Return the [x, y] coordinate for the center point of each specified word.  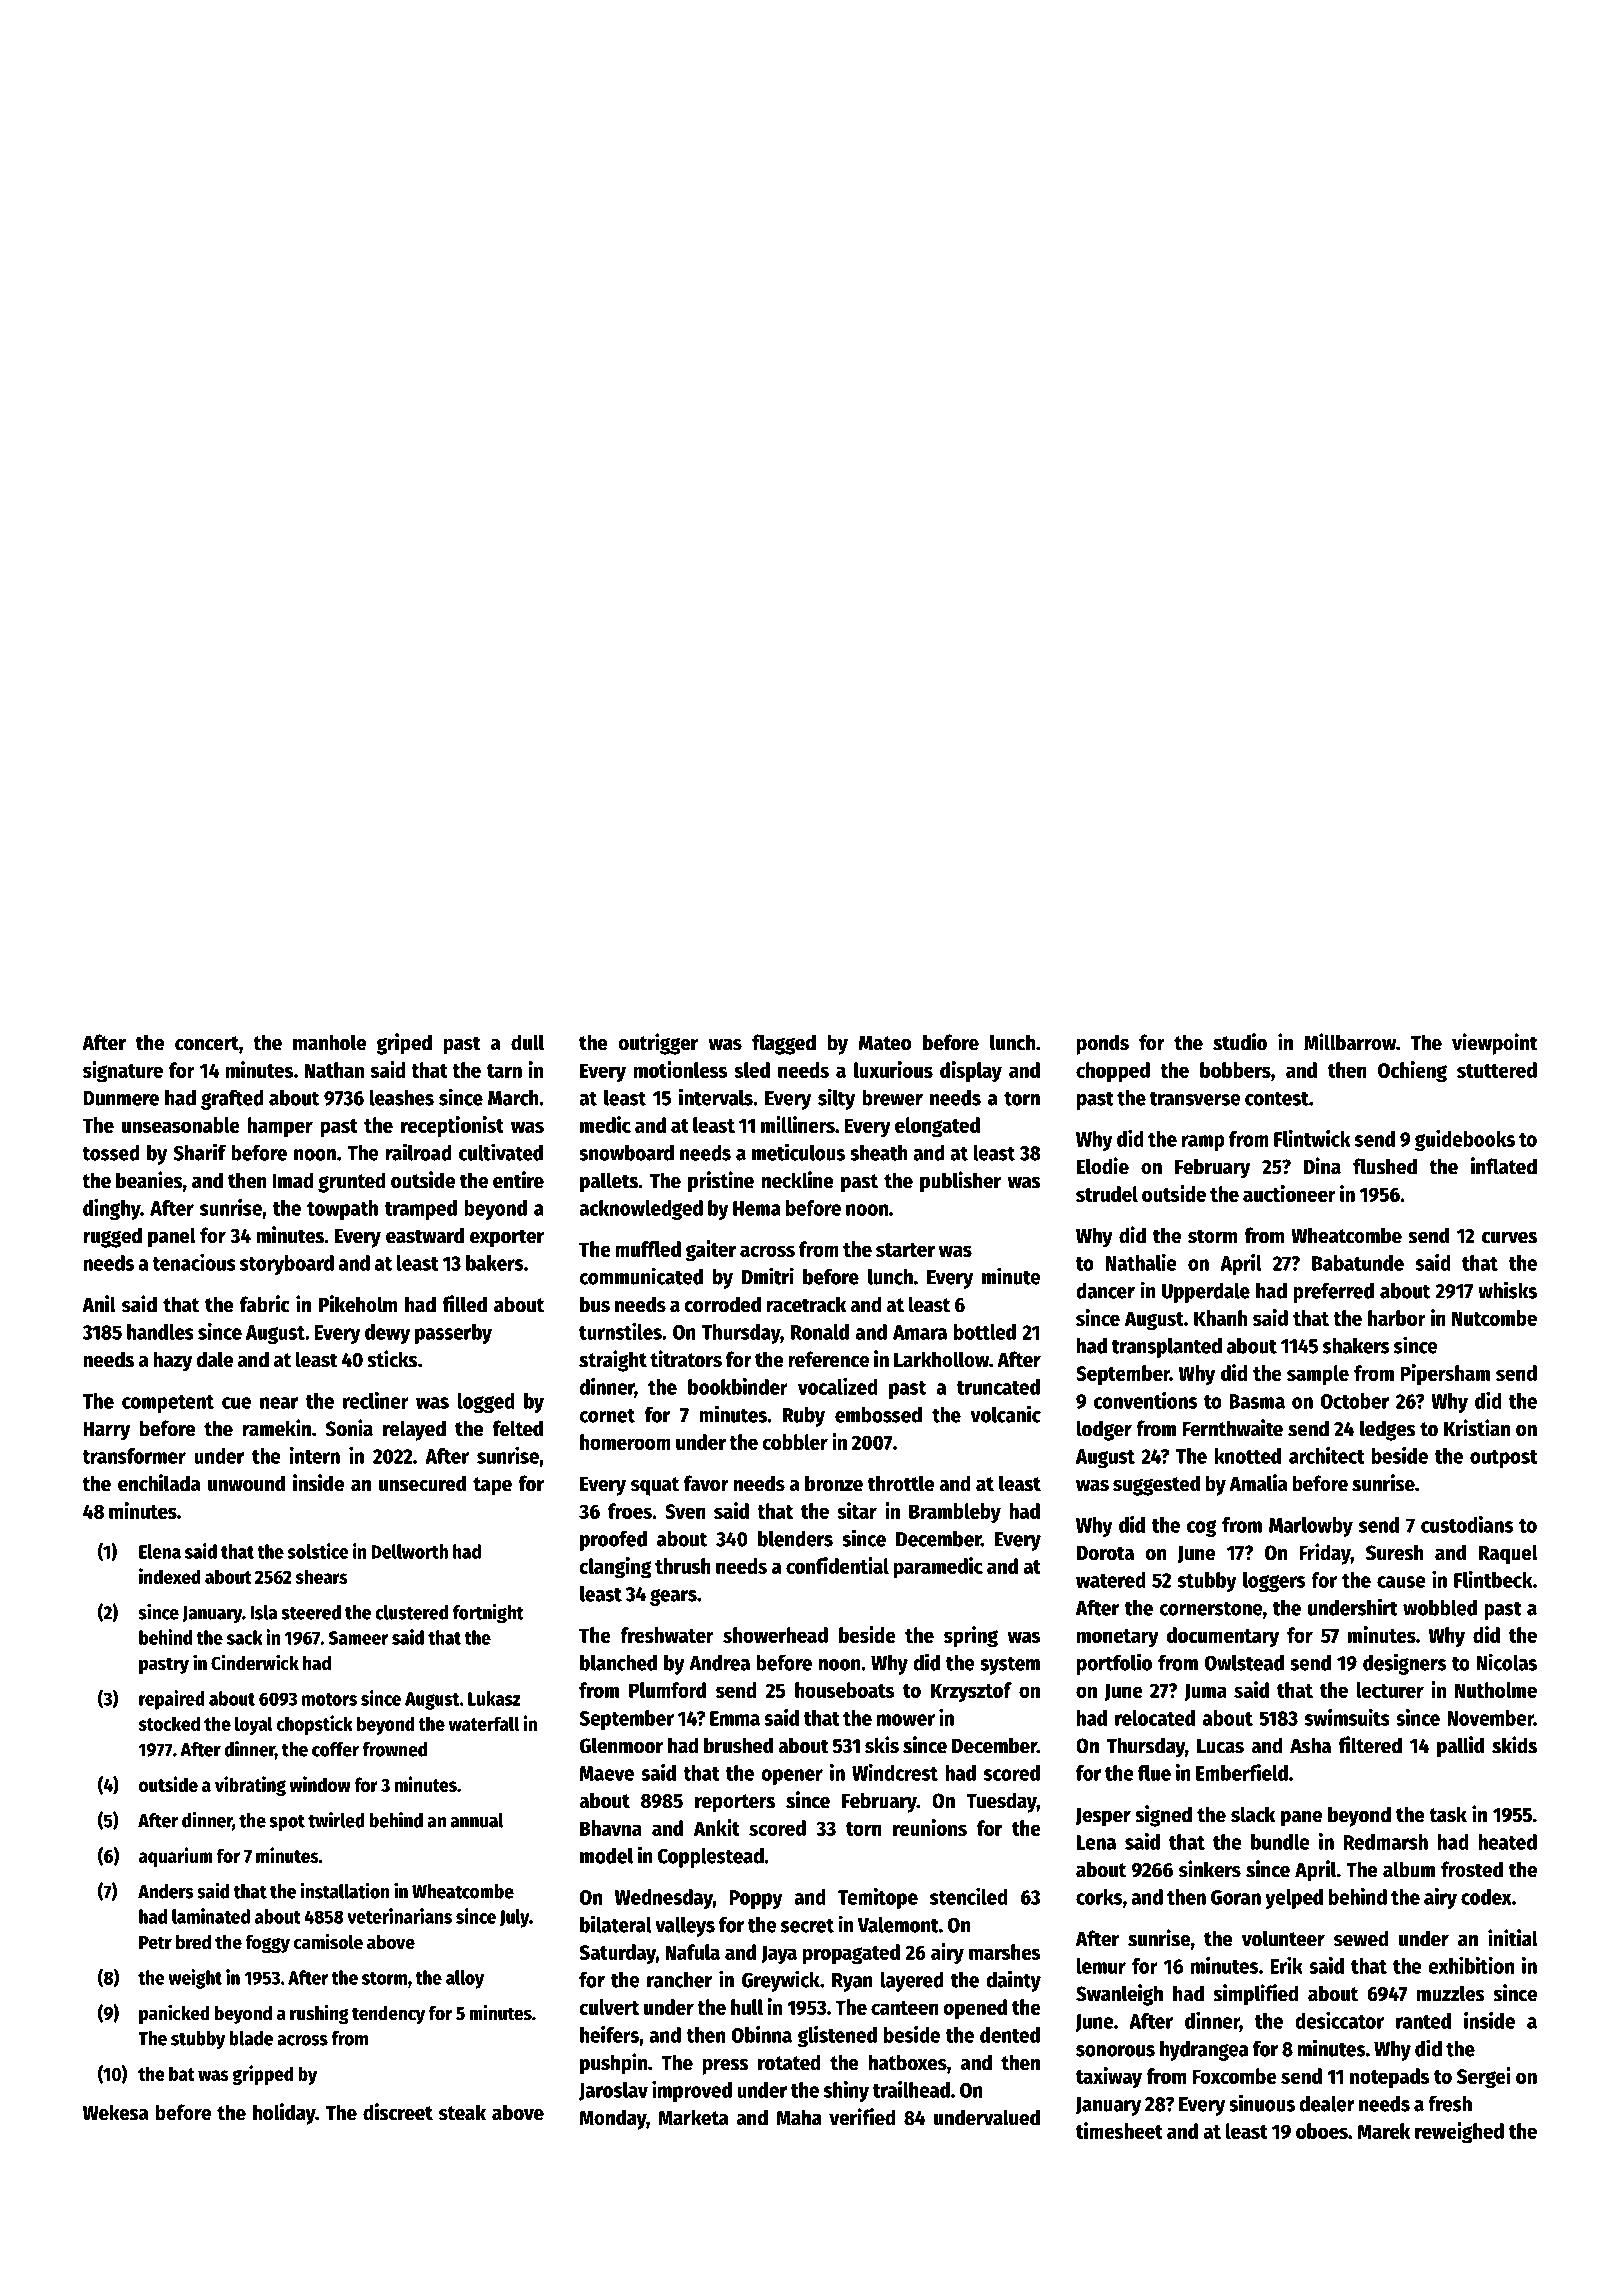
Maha [799, 2117]
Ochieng [1412, 1072]
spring [971, 1637]
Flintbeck [1493, 1579]
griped [404, 1044]
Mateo [885, 1043]
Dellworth [409, 1551]
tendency [388, 2015]
